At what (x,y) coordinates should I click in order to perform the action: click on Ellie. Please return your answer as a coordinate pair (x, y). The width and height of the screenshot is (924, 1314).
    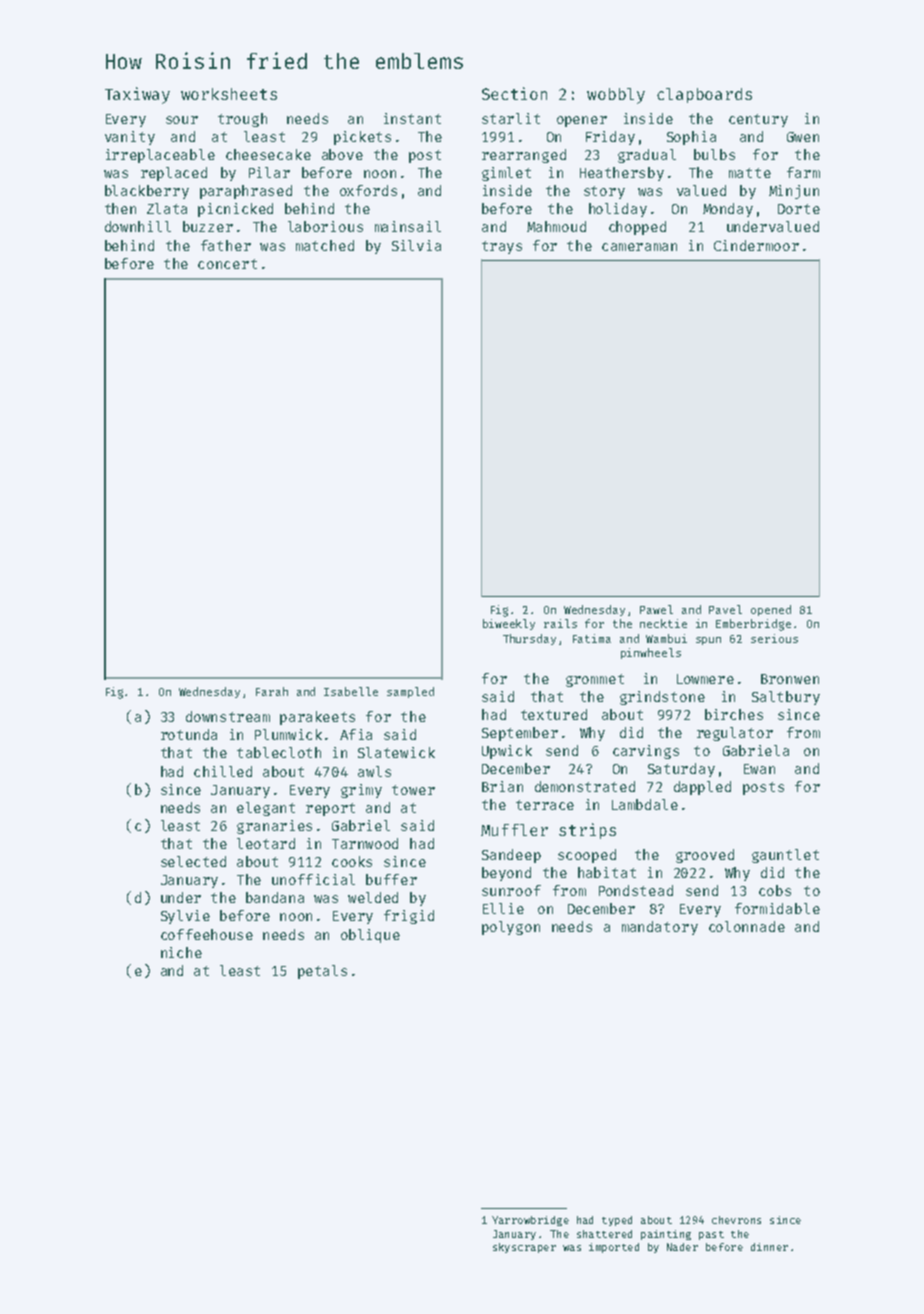
    Looking at the image, I should click on (503, 908).
